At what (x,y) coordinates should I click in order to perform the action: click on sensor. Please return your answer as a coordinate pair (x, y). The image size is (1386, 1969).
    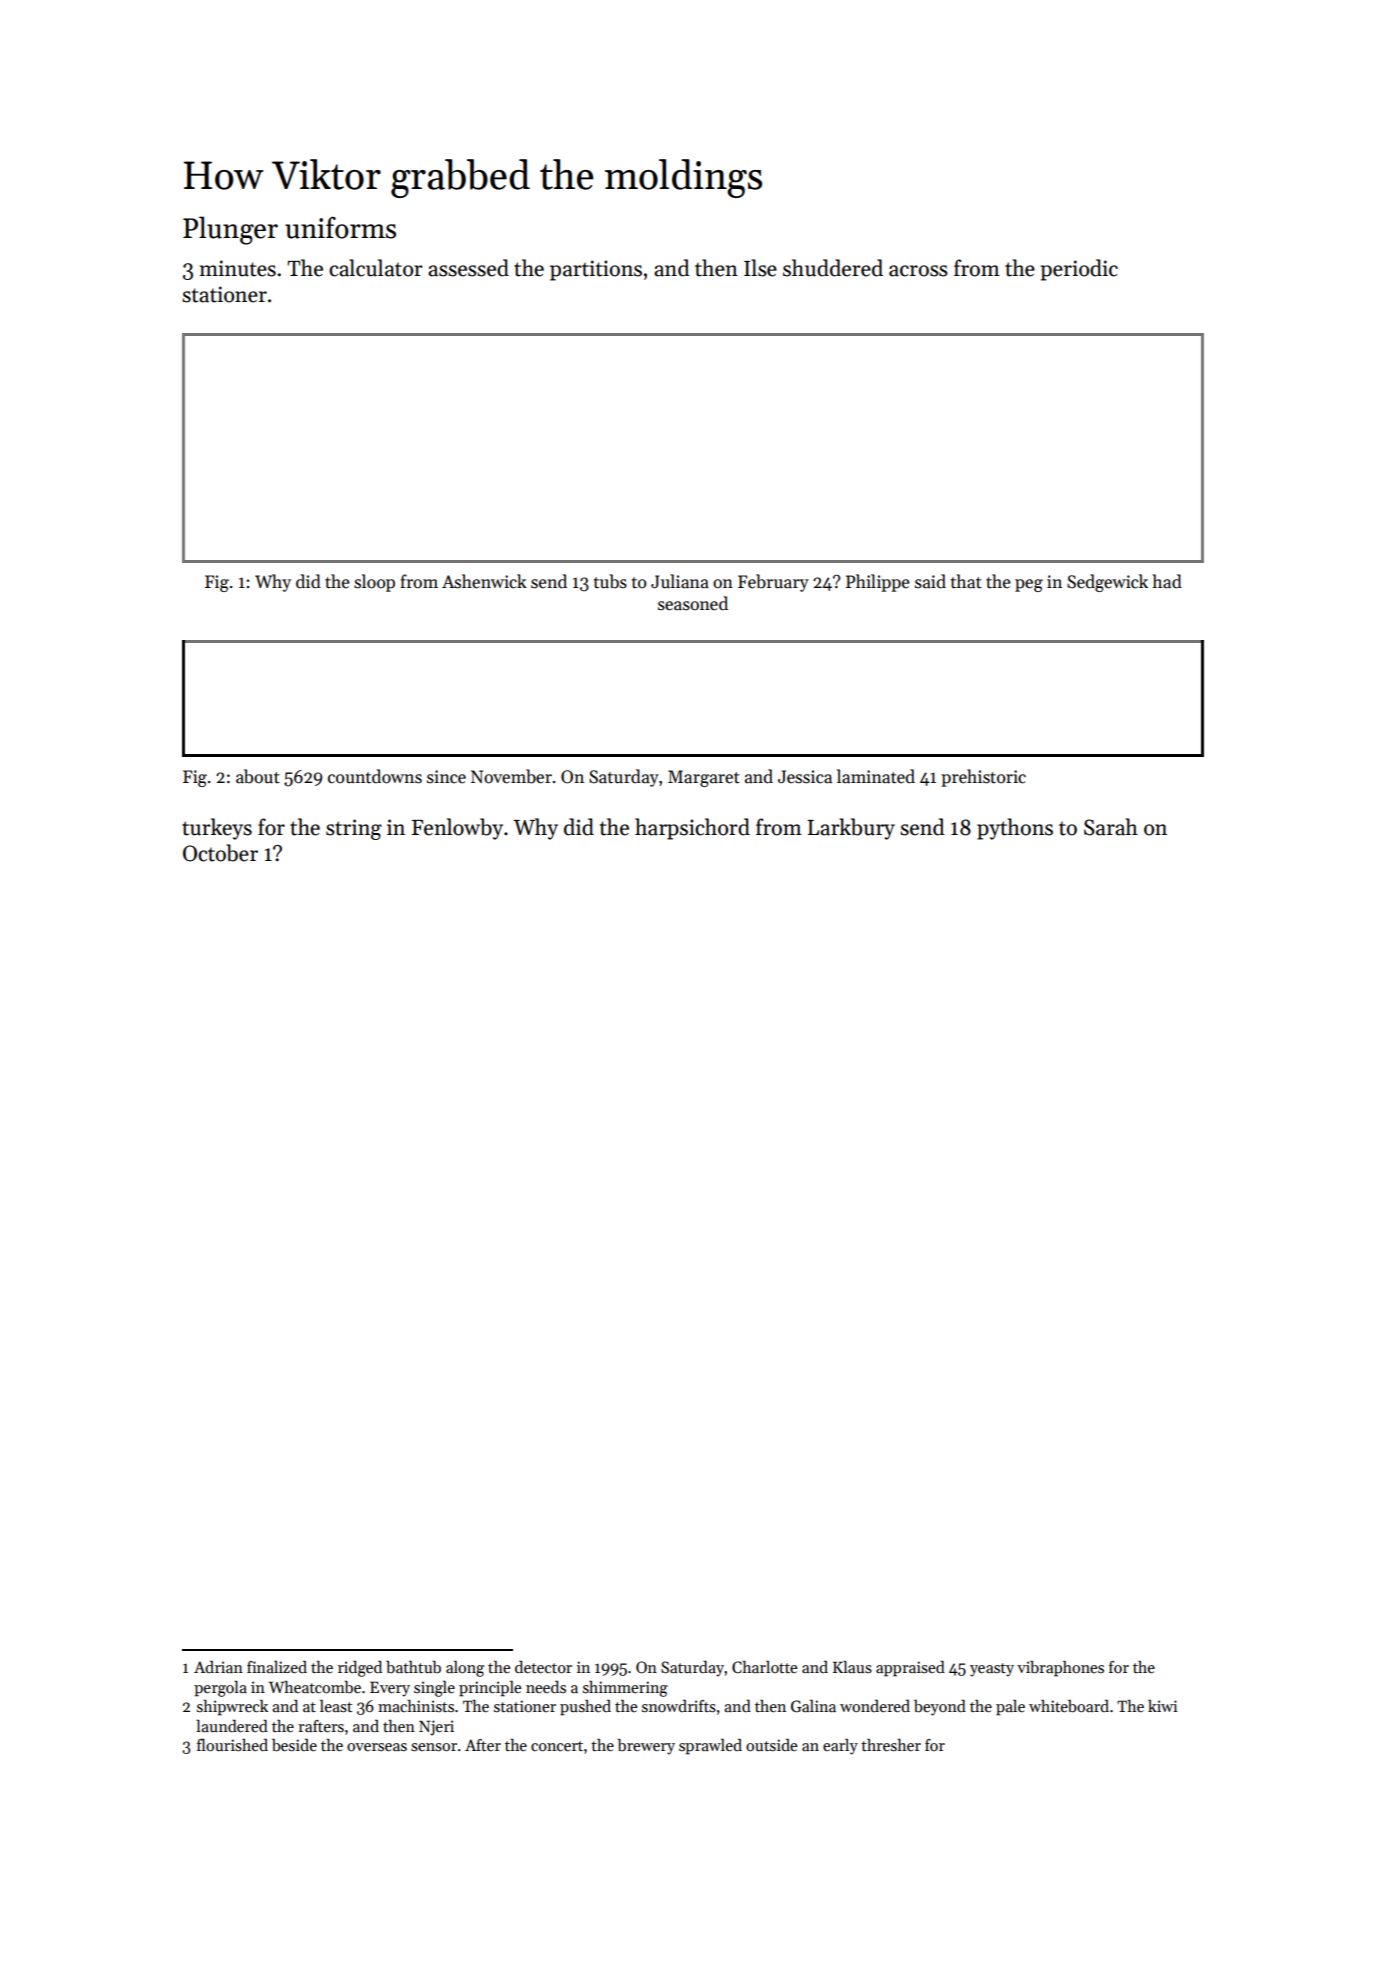
    Looking at the image, I should click on (434, 1747).
